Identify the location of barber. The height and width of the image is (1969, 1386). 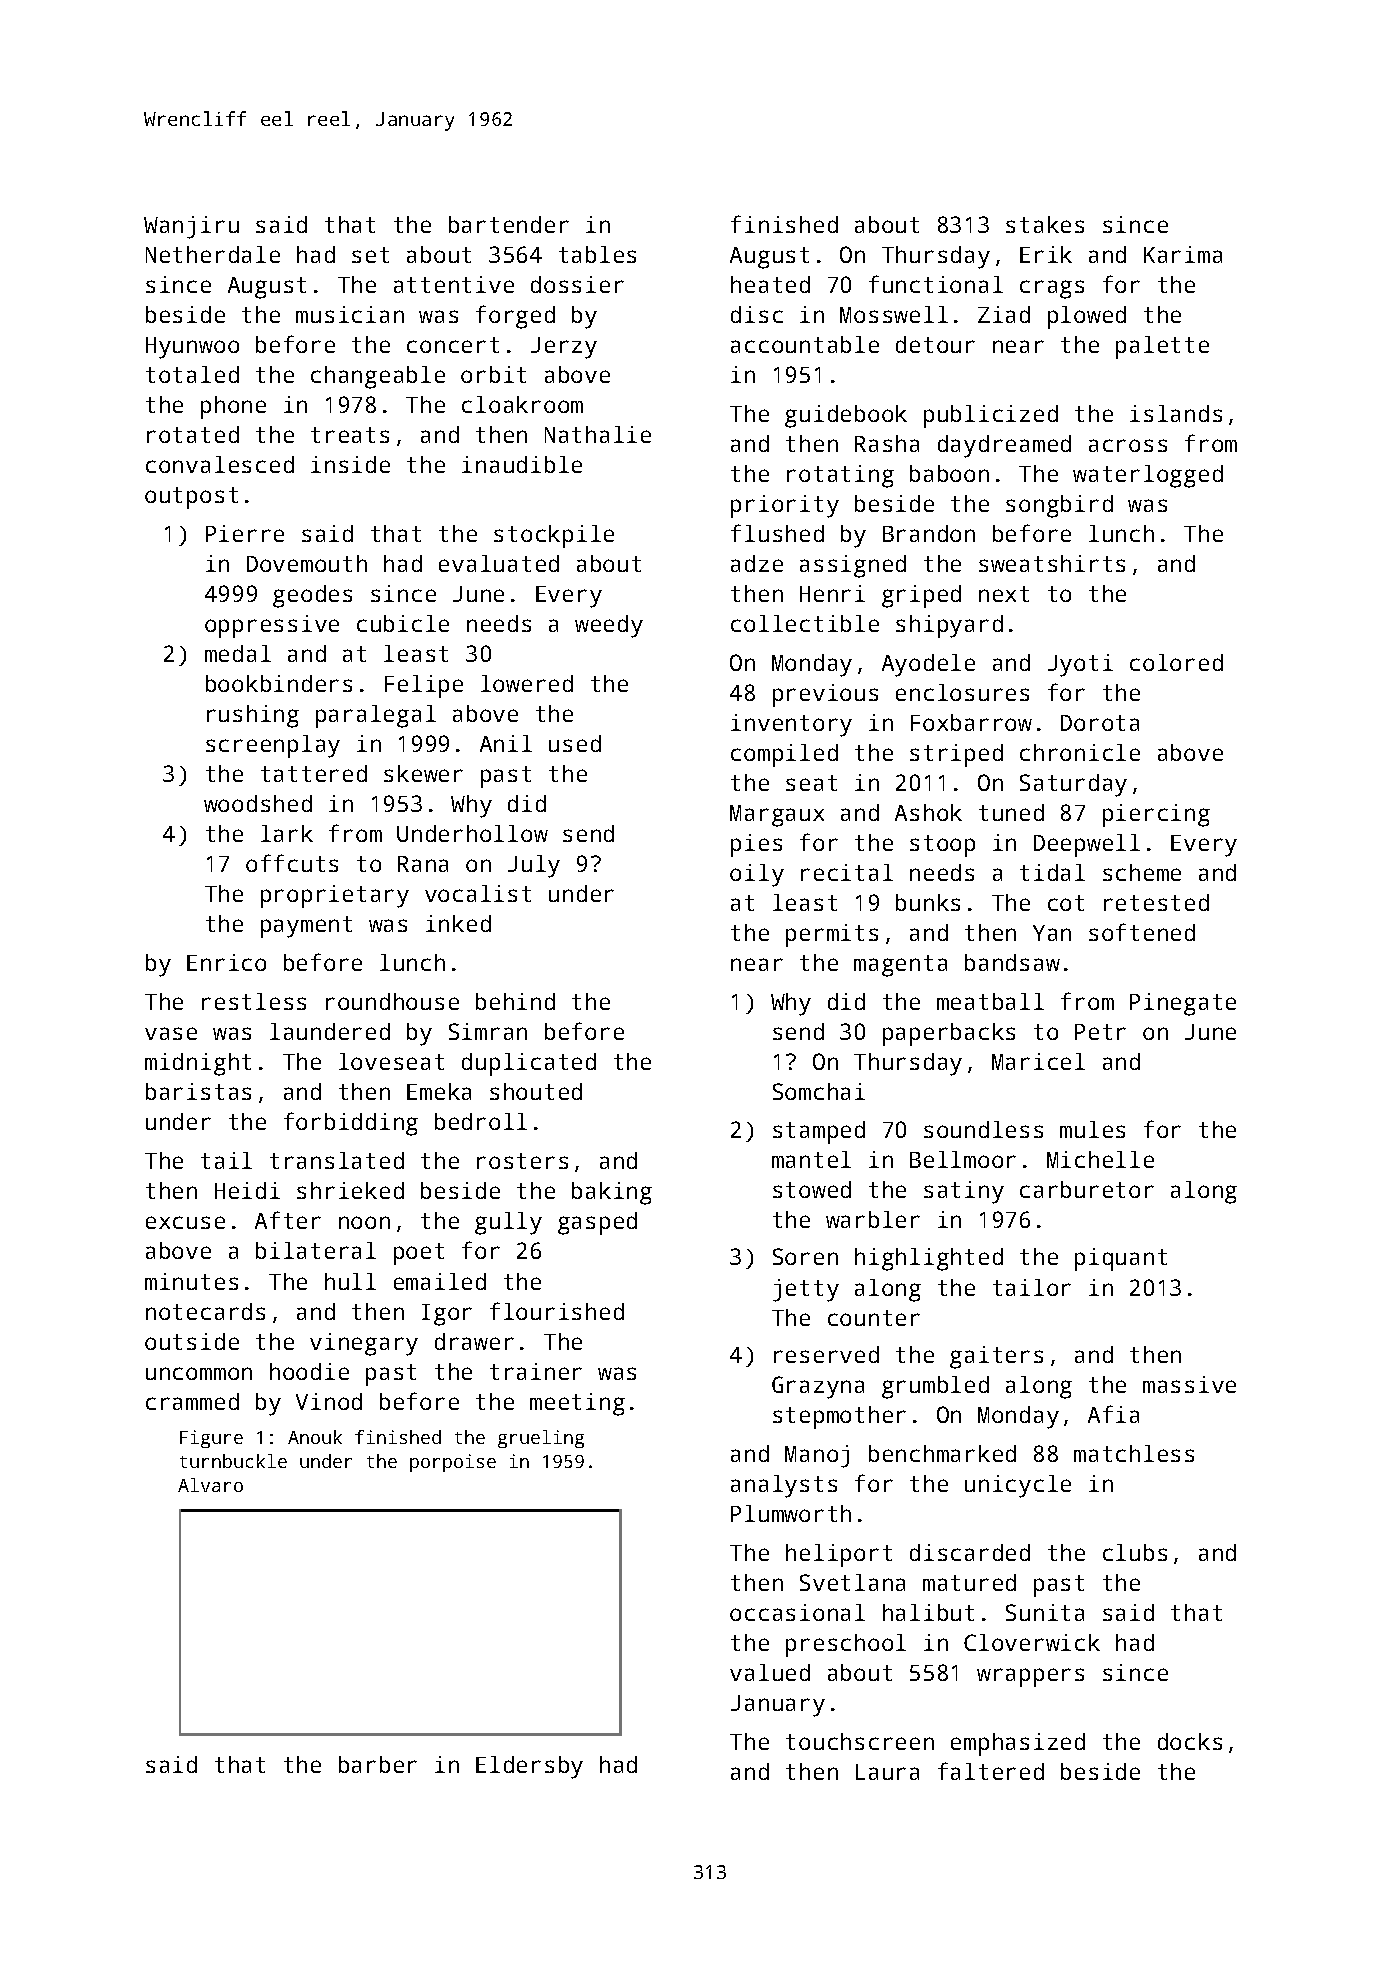
(378, 1764).
